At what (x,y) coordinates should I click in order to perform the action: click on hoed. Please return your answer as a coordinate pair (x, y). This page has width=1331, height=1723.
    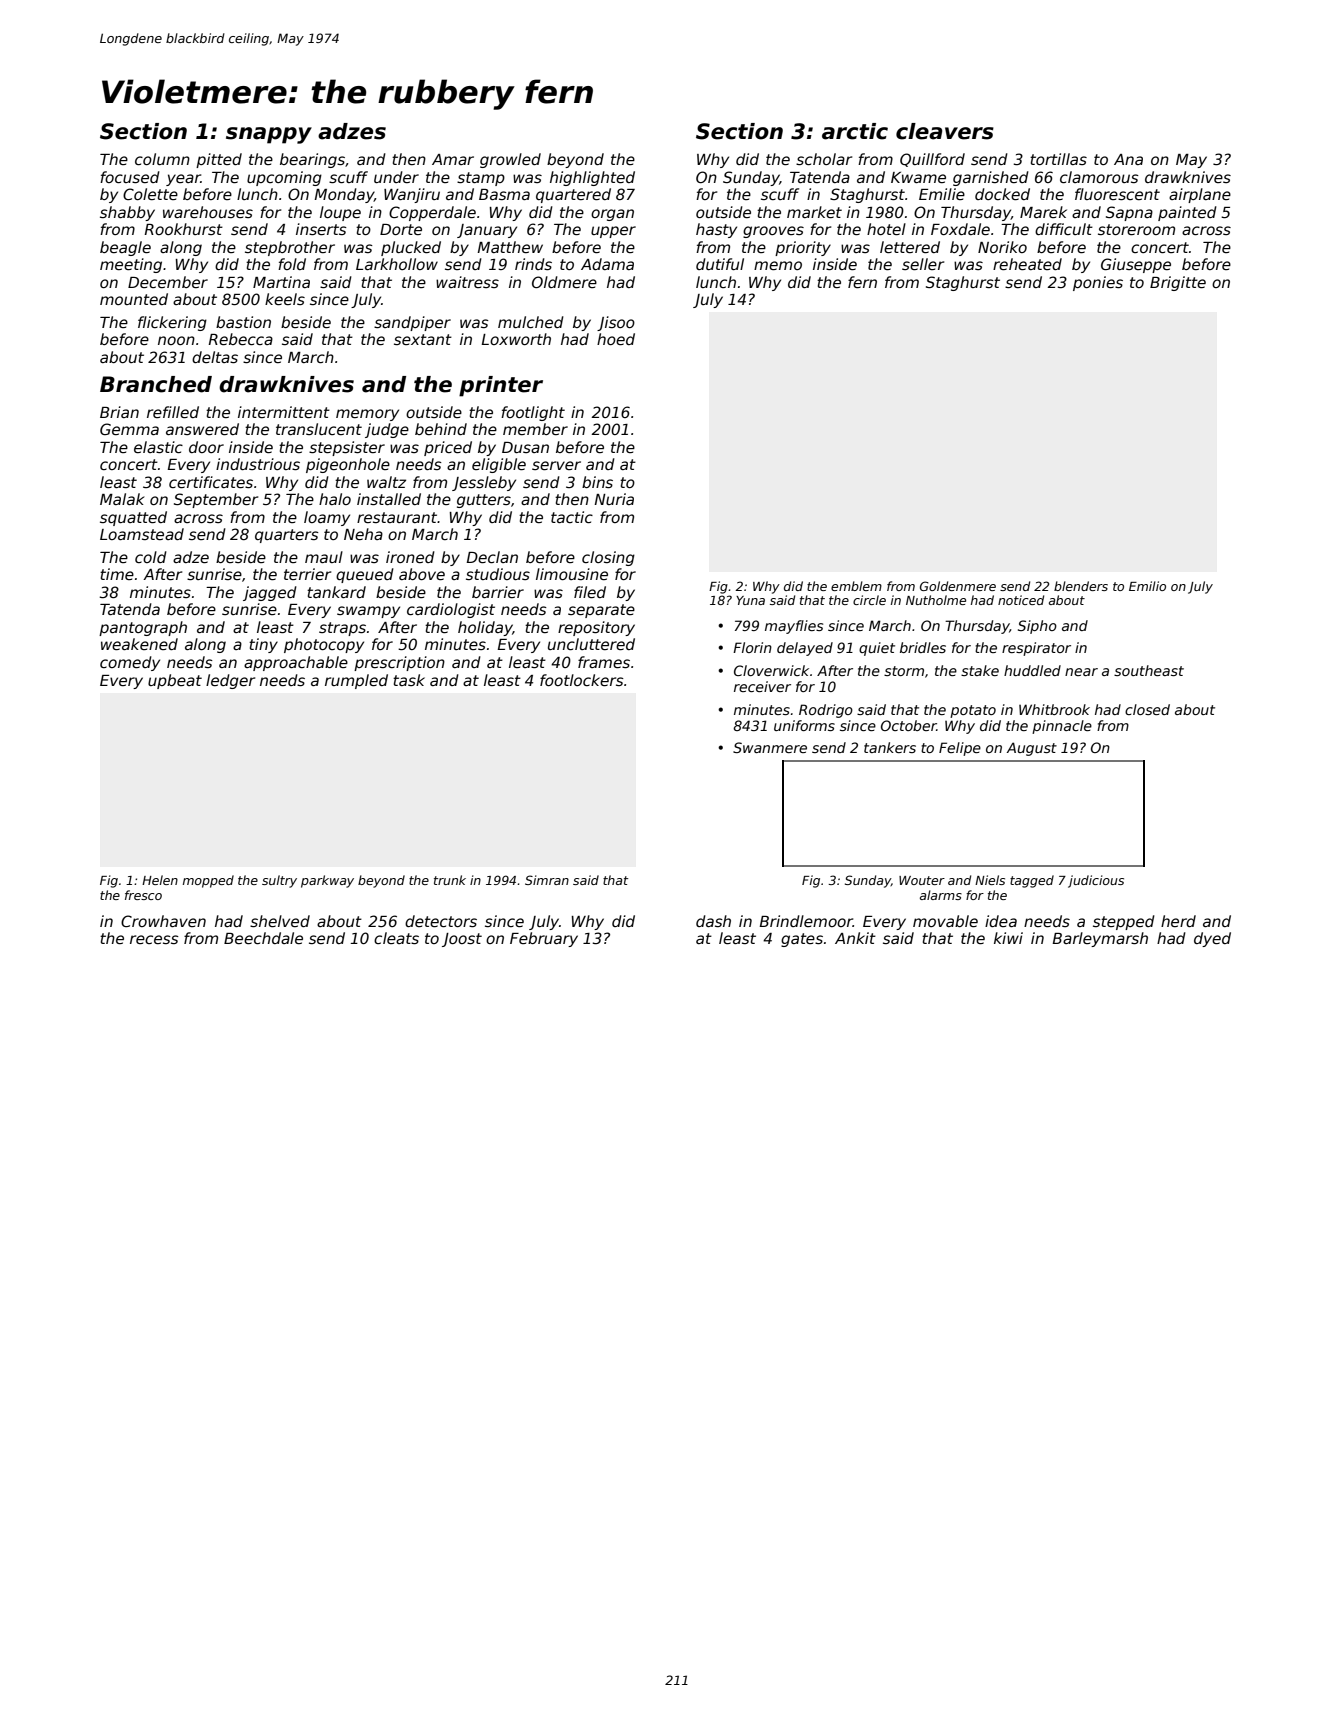
    Looking at the image, I should click on (616, 339).
